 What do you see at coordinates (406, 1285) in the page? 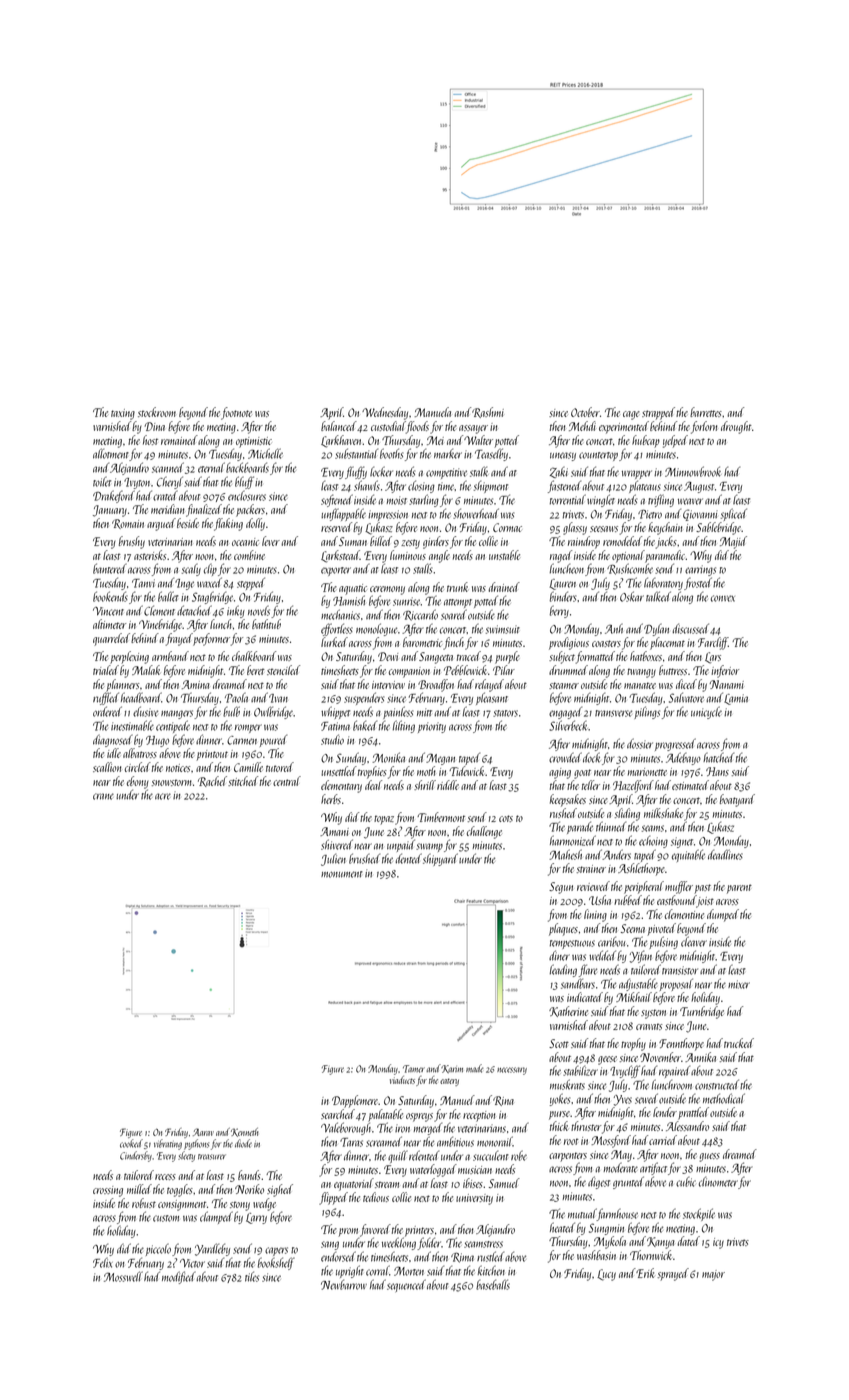
I see `sequenced` at bounding box center [406, 1285].
